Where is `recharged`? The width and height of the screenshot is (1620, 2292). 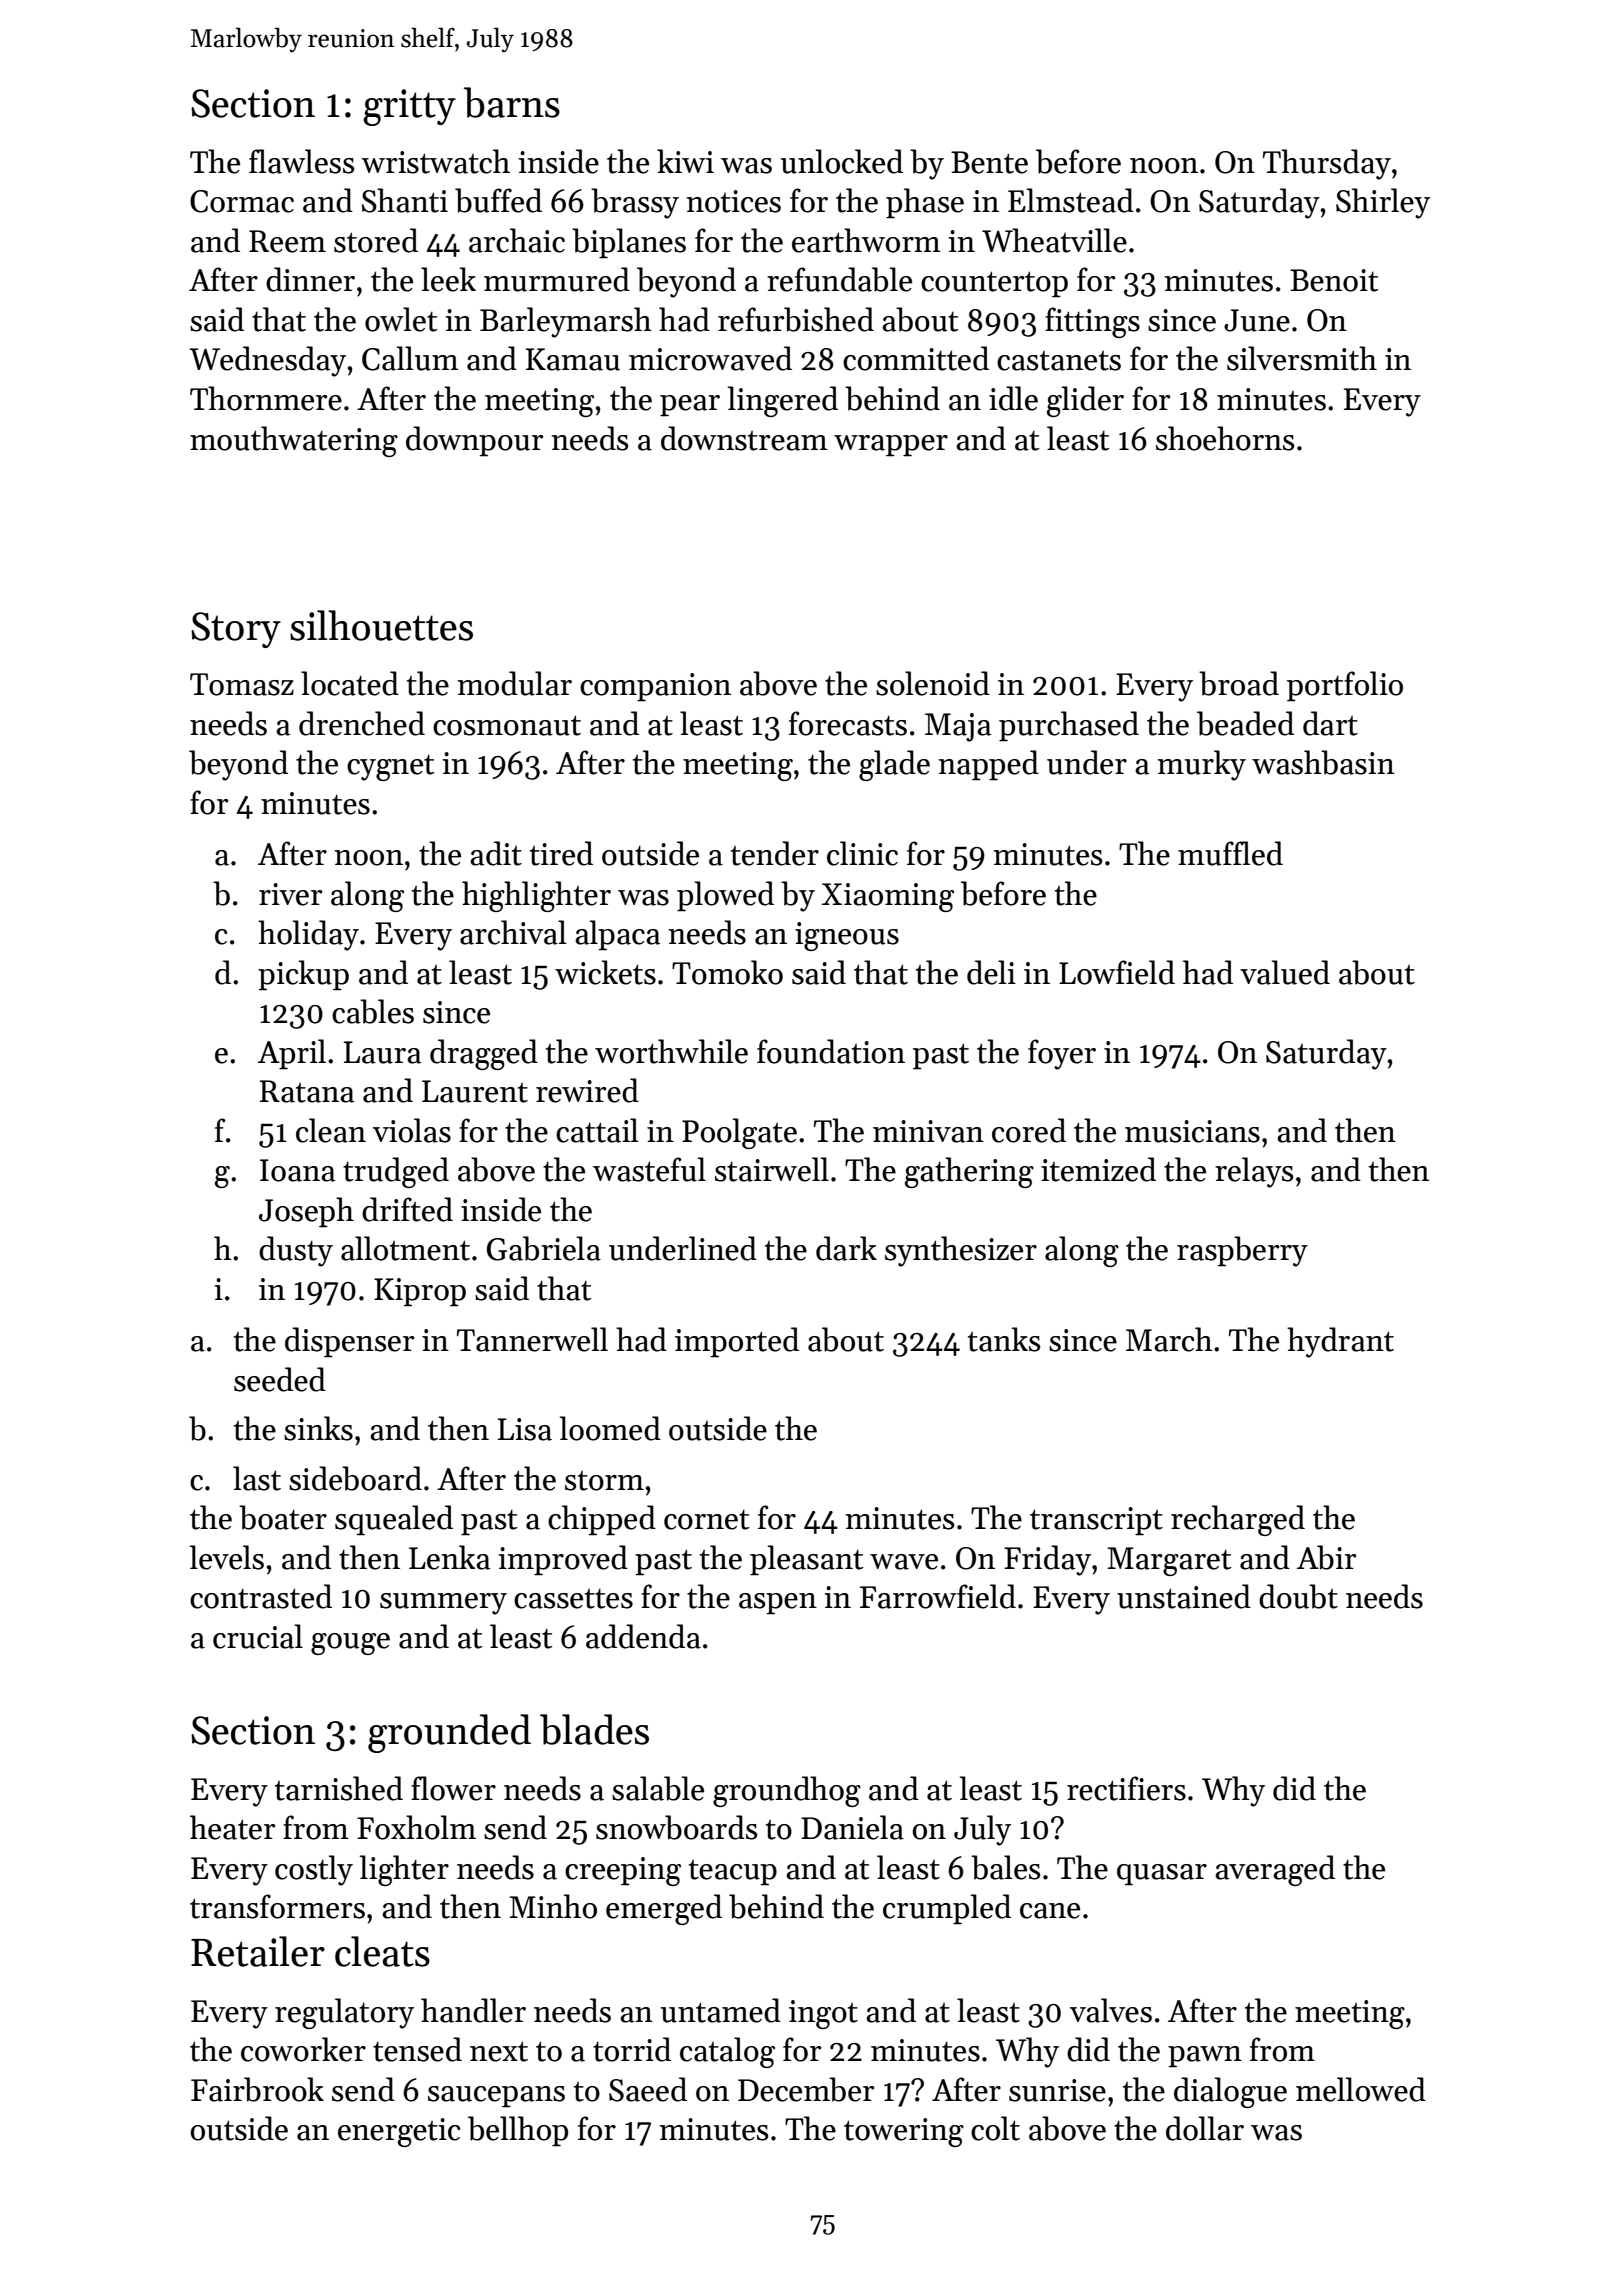
recharged is located at coordinates (1238, 1520).
